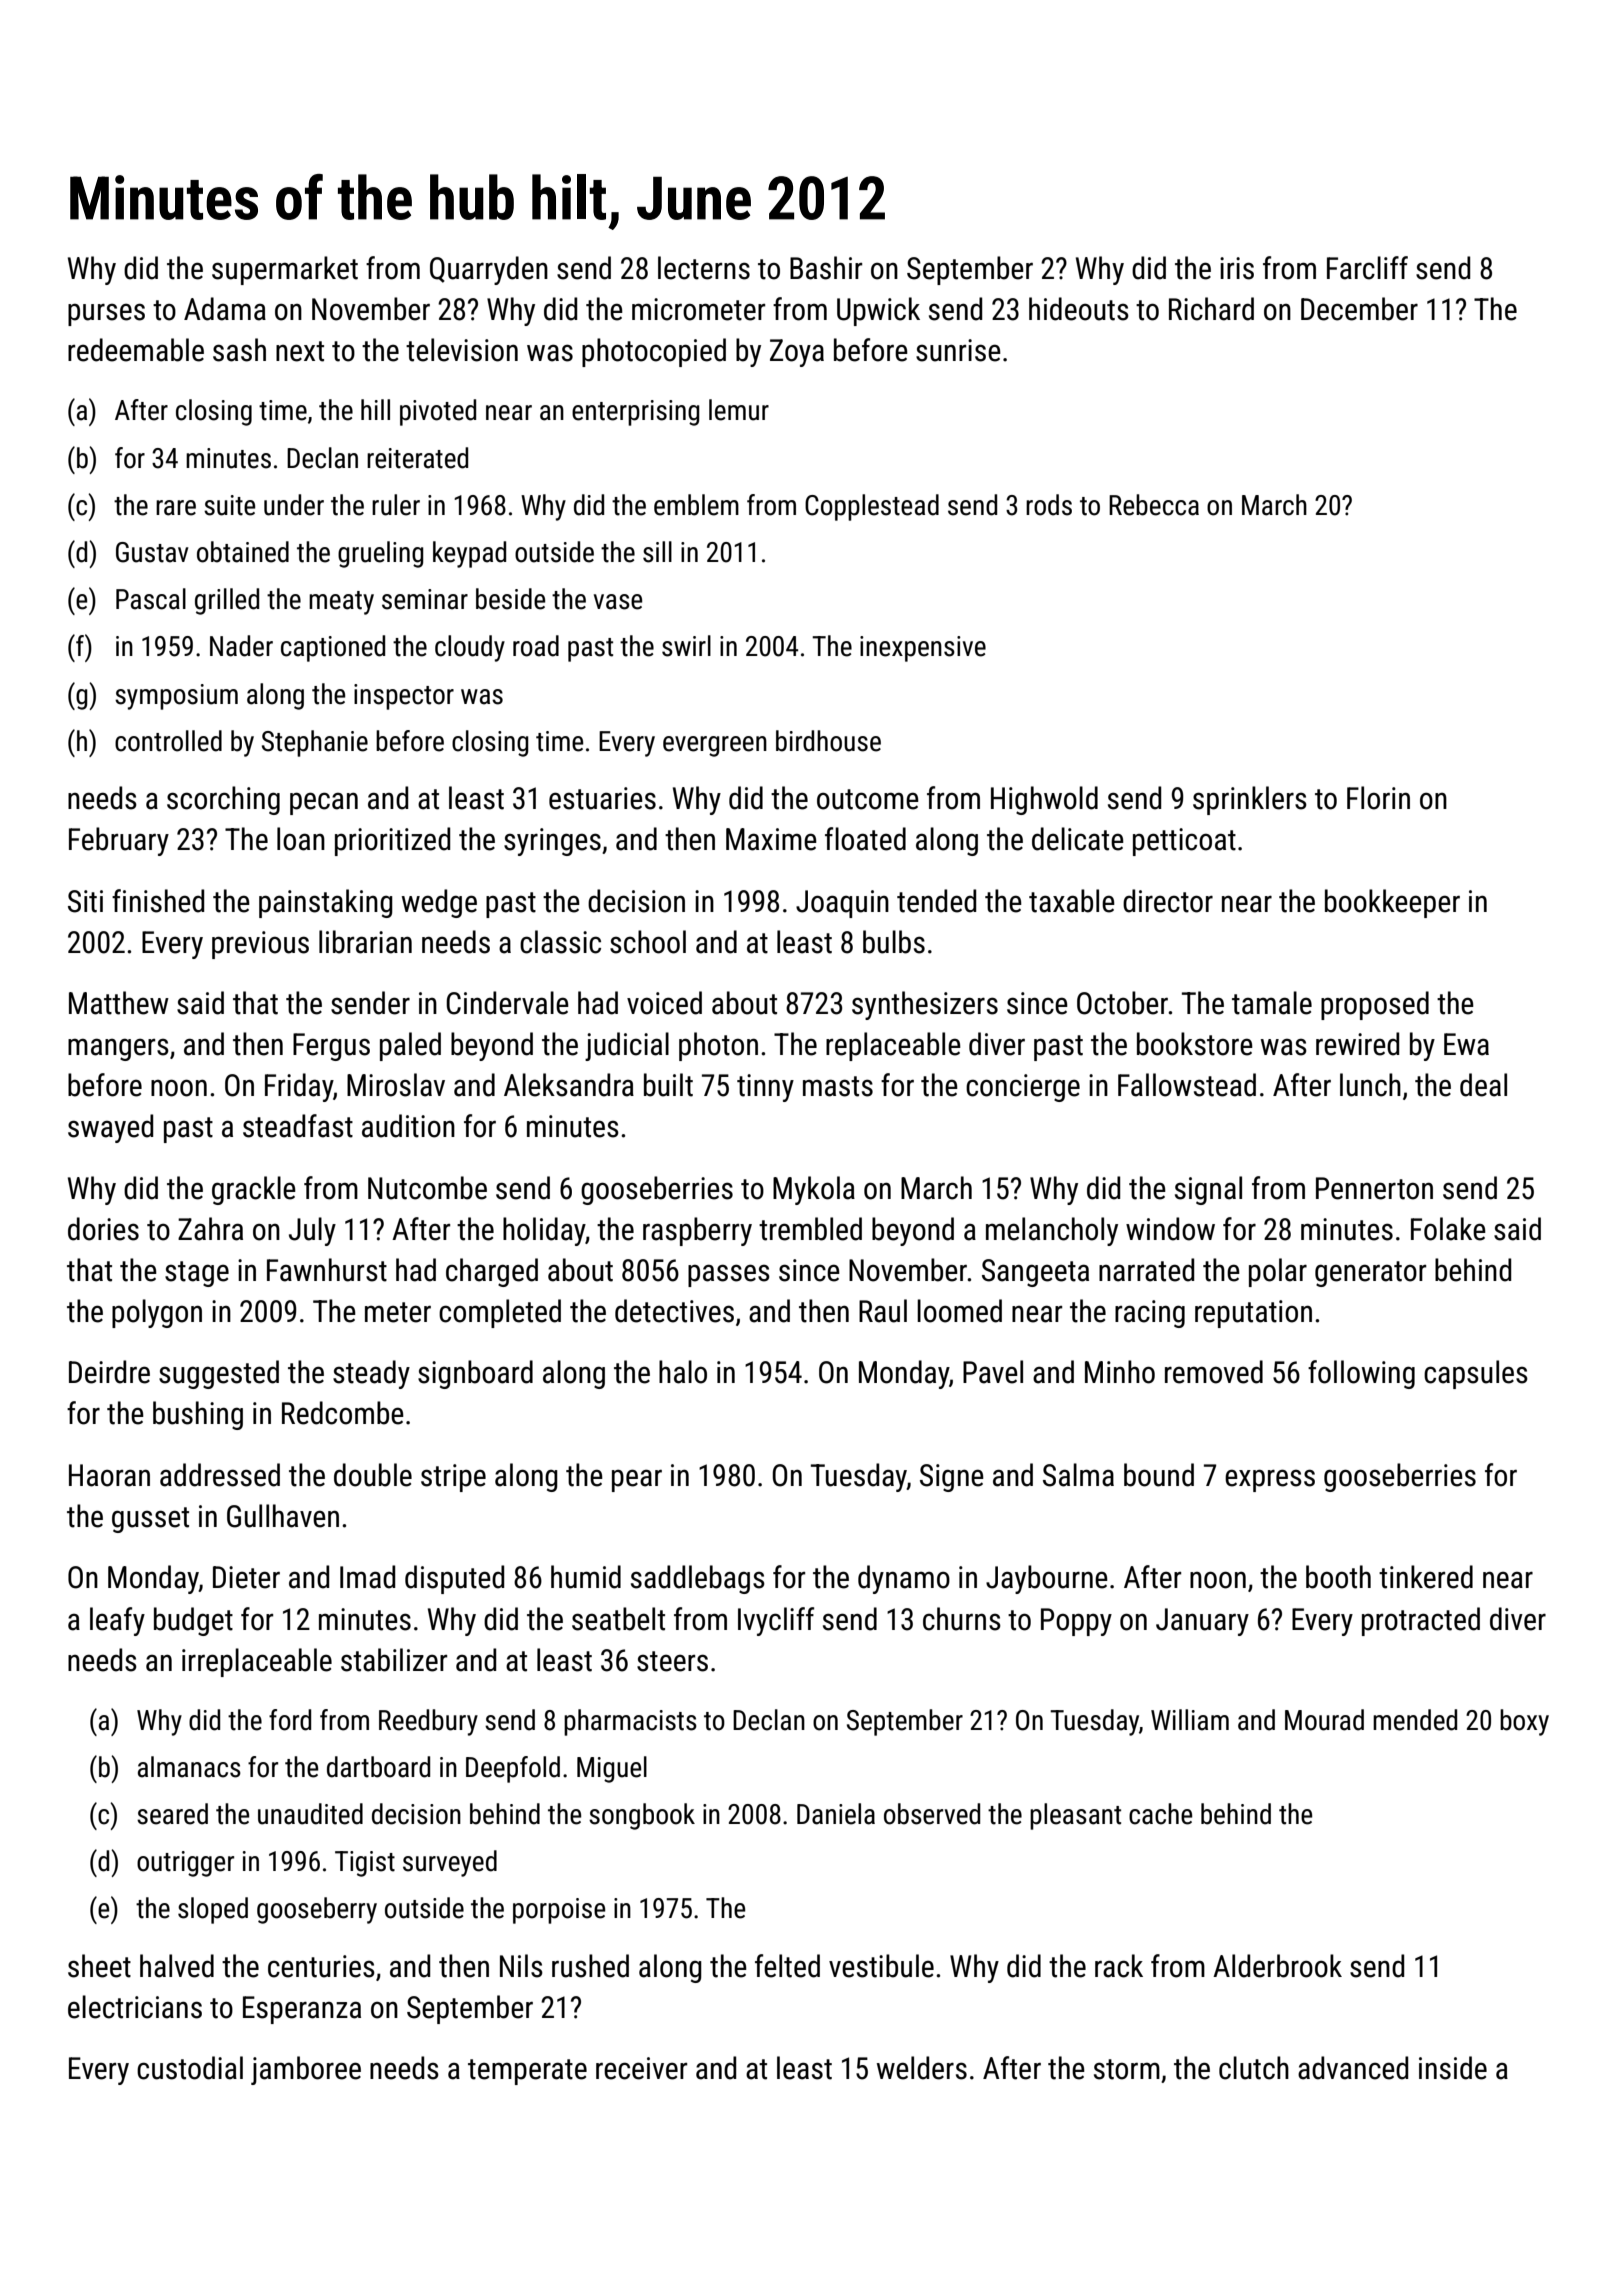 The height and width of the screenshot is (2292, 1620). I want to click on addressed, so click(220, 1475).
